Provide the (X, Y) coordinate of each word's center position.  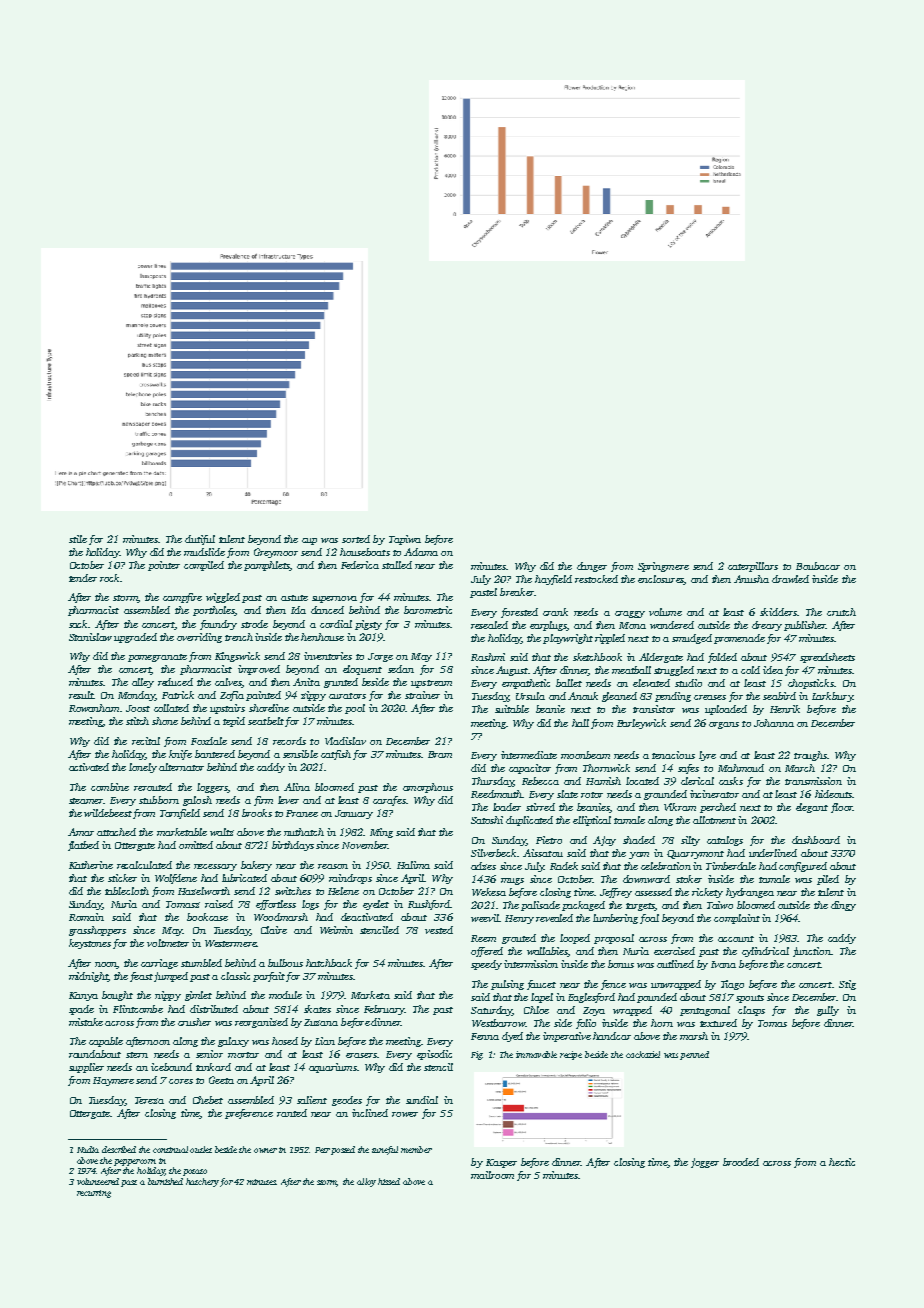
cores (181, 1081)
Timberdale (731, 866)
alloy (366, 1182)
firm (263, 801)
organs (724, 725)
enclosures (661, 580)
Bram (440, 754)
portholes (214, 611)
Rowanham (94, 708)
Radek (564, 866)
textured (718, 1023)
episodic (434, 1055)
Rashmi (488, 657)
